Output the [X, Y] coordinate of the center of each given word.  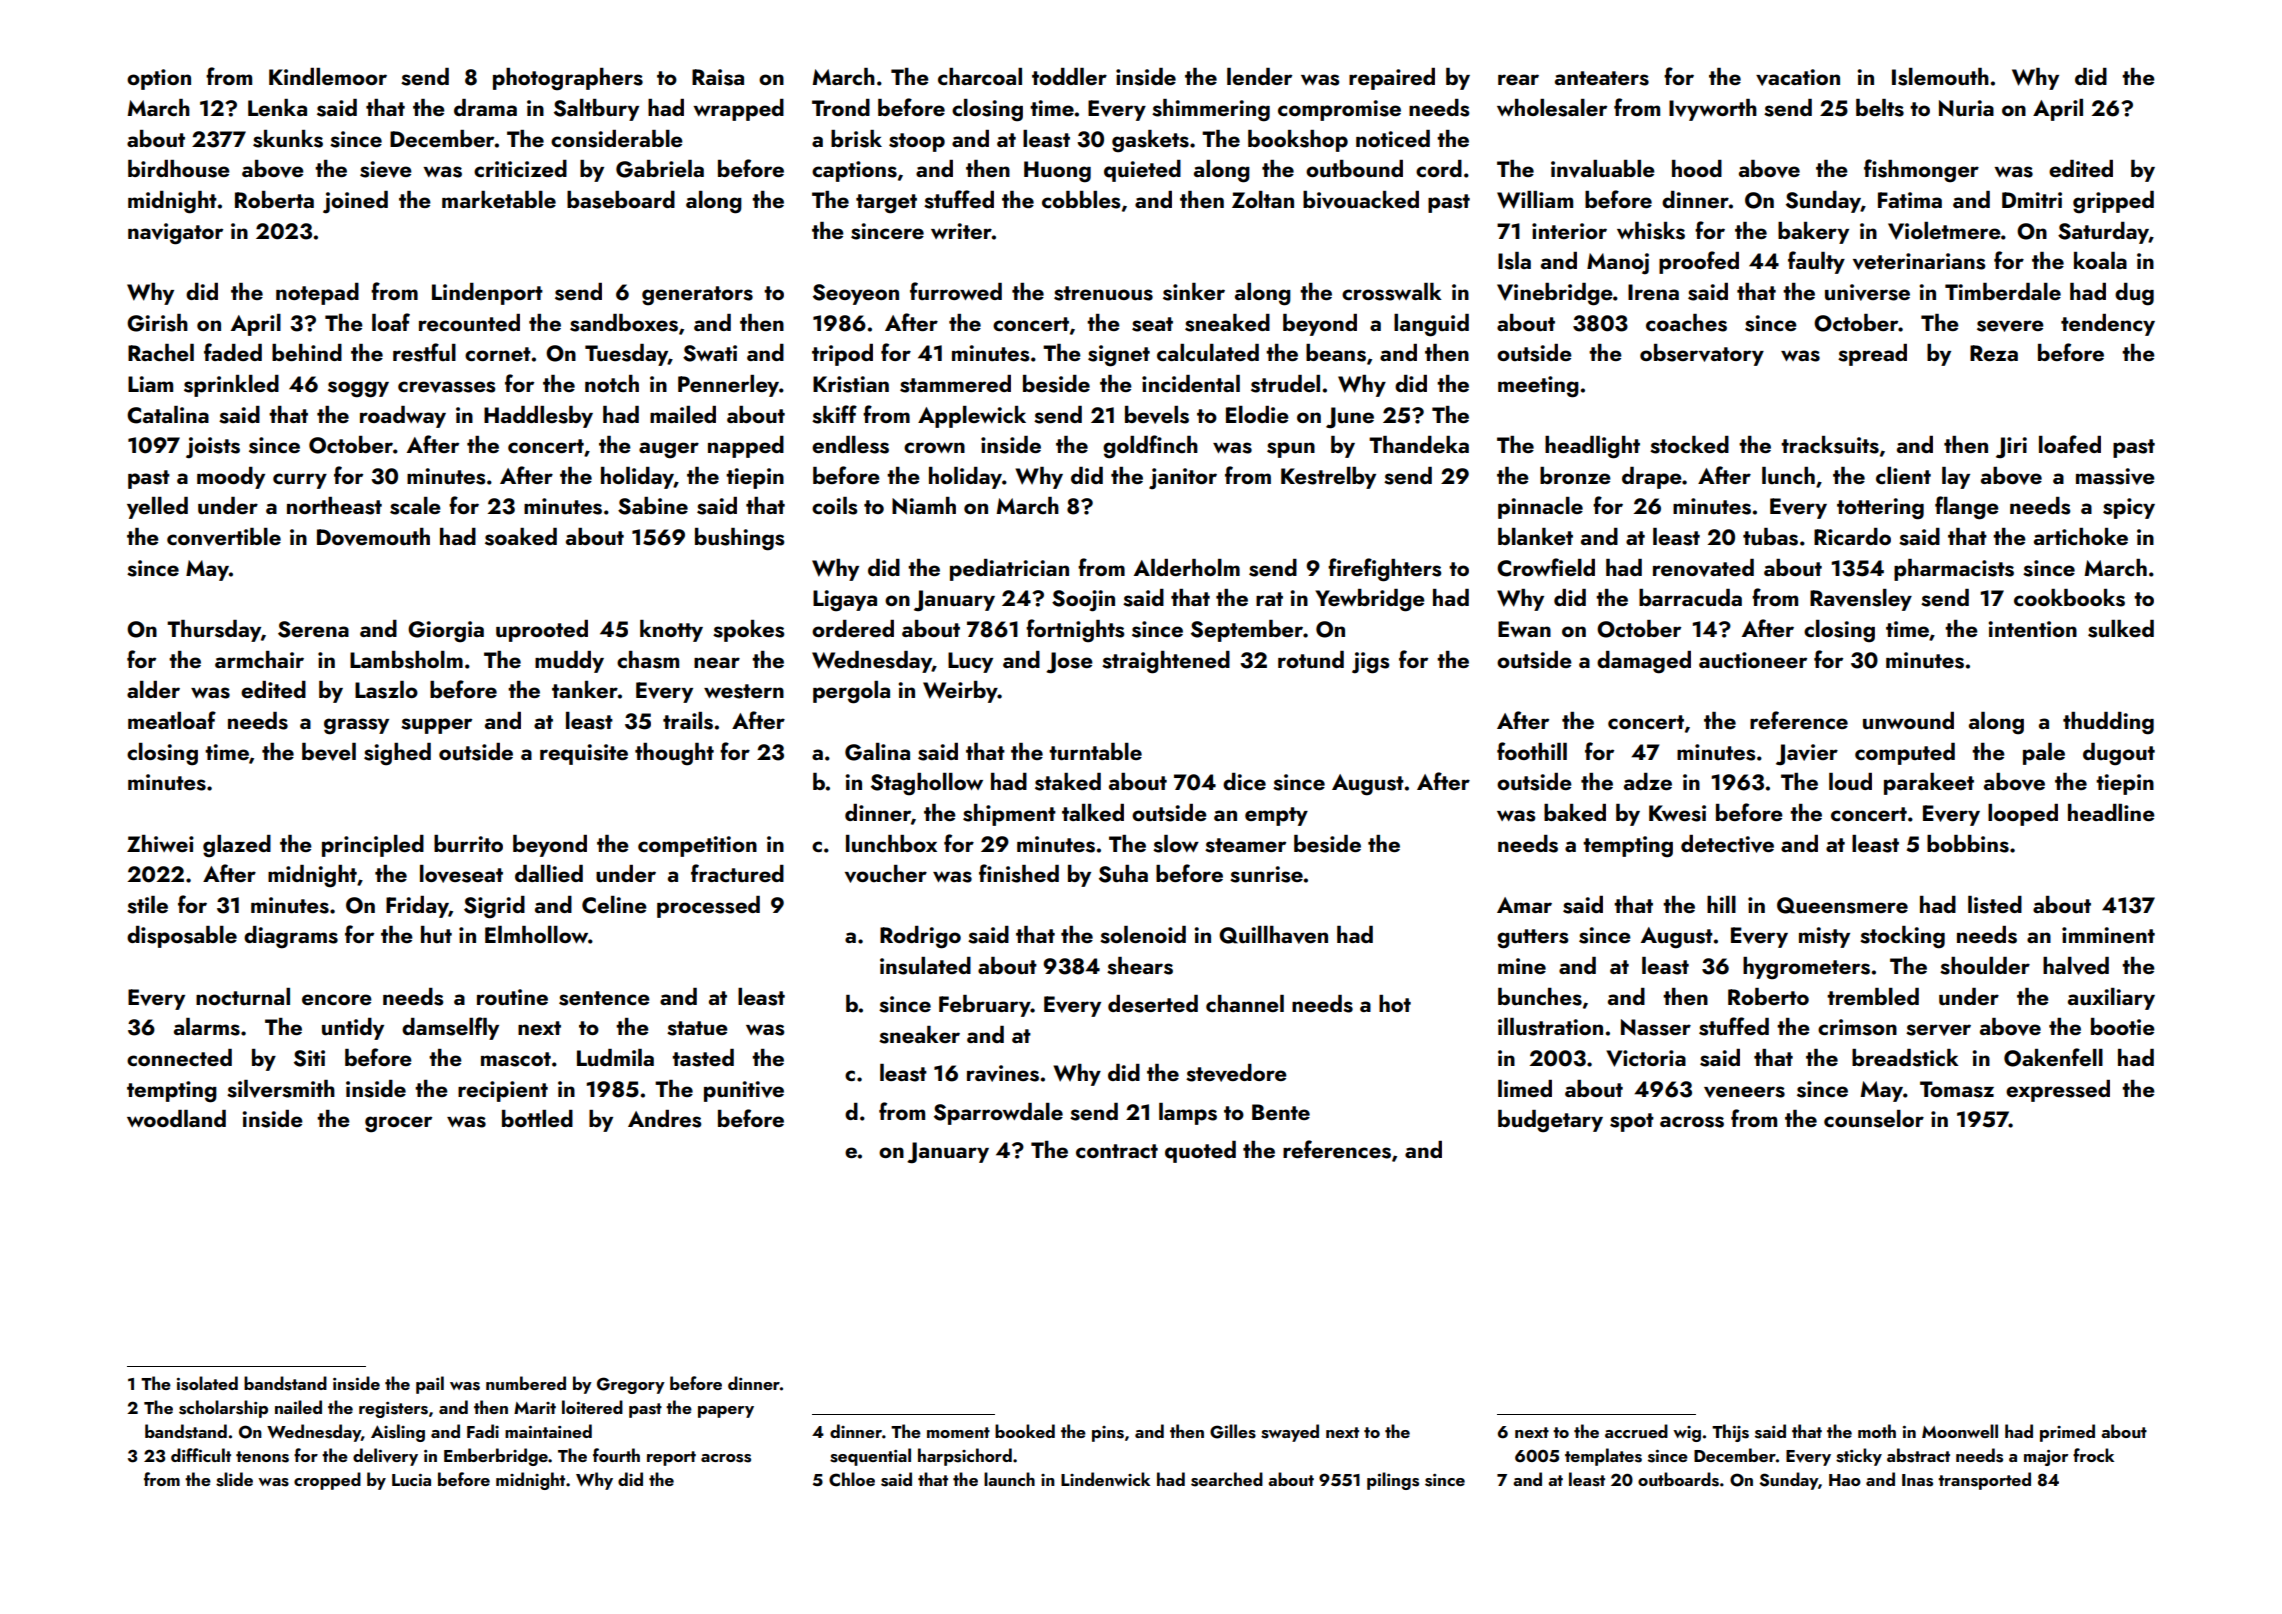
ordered [853, 628]
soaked [521, 537]
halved [2076, 966]
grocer [398, 1124]
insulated [925, 966]
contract [1117, 1151]
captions [854, 171]
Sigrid [494, 907]
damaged [1644, 662]
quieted [1142, 171]
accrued [1636, 1431]
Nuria [1966, 108]
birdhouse [179, 169]
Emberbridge [496, 1457]
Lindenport [487, 294]
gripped [2113, 202]
